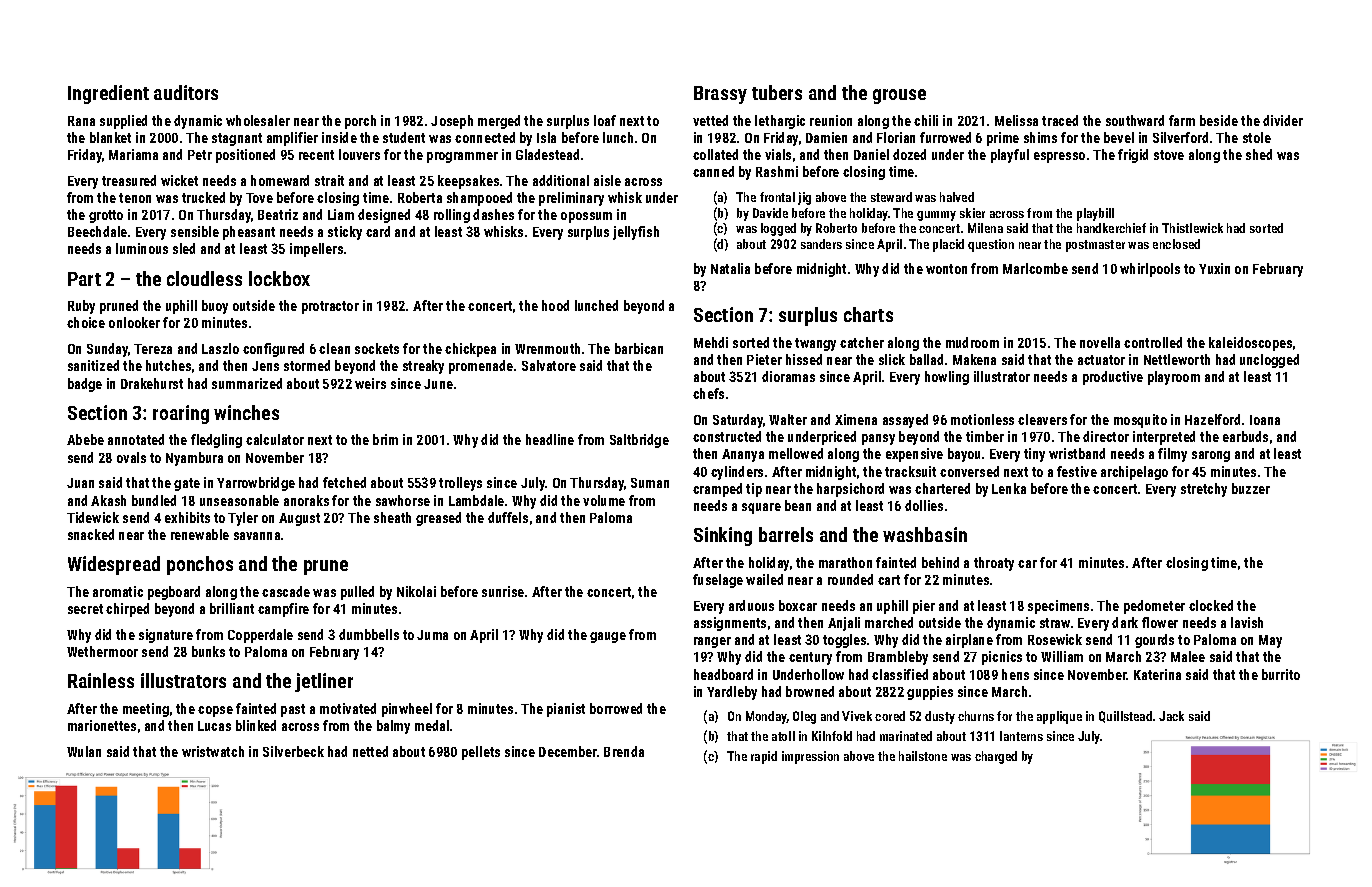 This screenshot has width=1372, height=887. What do you see at coordinates (720, 95) in the screenshot?
I see `Brassy` at bounding box center [720, 95].
